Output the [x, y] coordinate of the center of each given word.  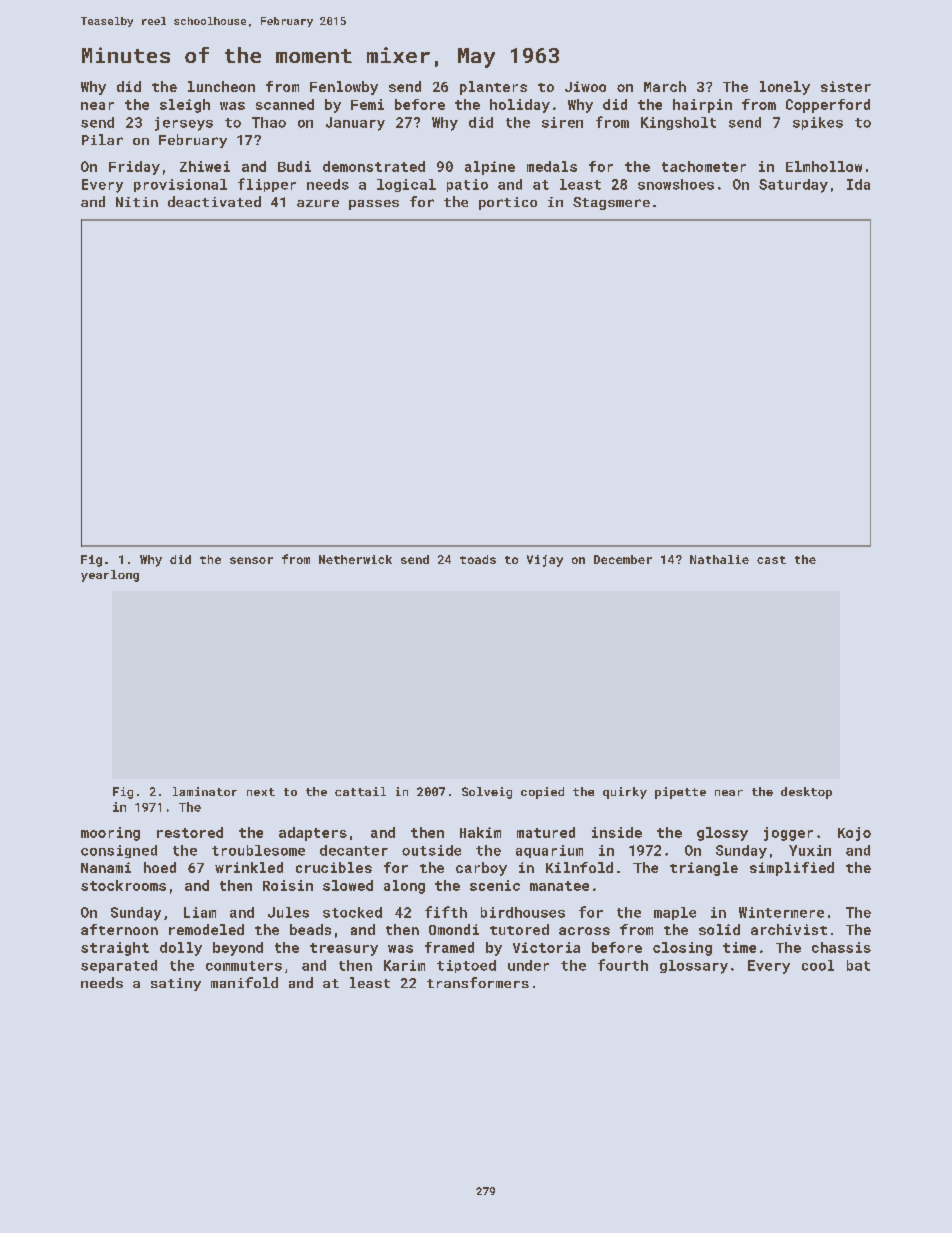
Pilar [102, 139]
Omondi [454, 929]
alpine [490, 168]
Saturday [793, 186]
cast [771, 560]
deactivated [214, 201]
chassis [841, 947]
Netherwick [355, 559]
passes [374, 205]
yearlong [110, 576]
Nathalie [719, 559]
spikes [818, 123]
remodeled [206, 929]
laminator [205, 791]
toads [478, 559]
